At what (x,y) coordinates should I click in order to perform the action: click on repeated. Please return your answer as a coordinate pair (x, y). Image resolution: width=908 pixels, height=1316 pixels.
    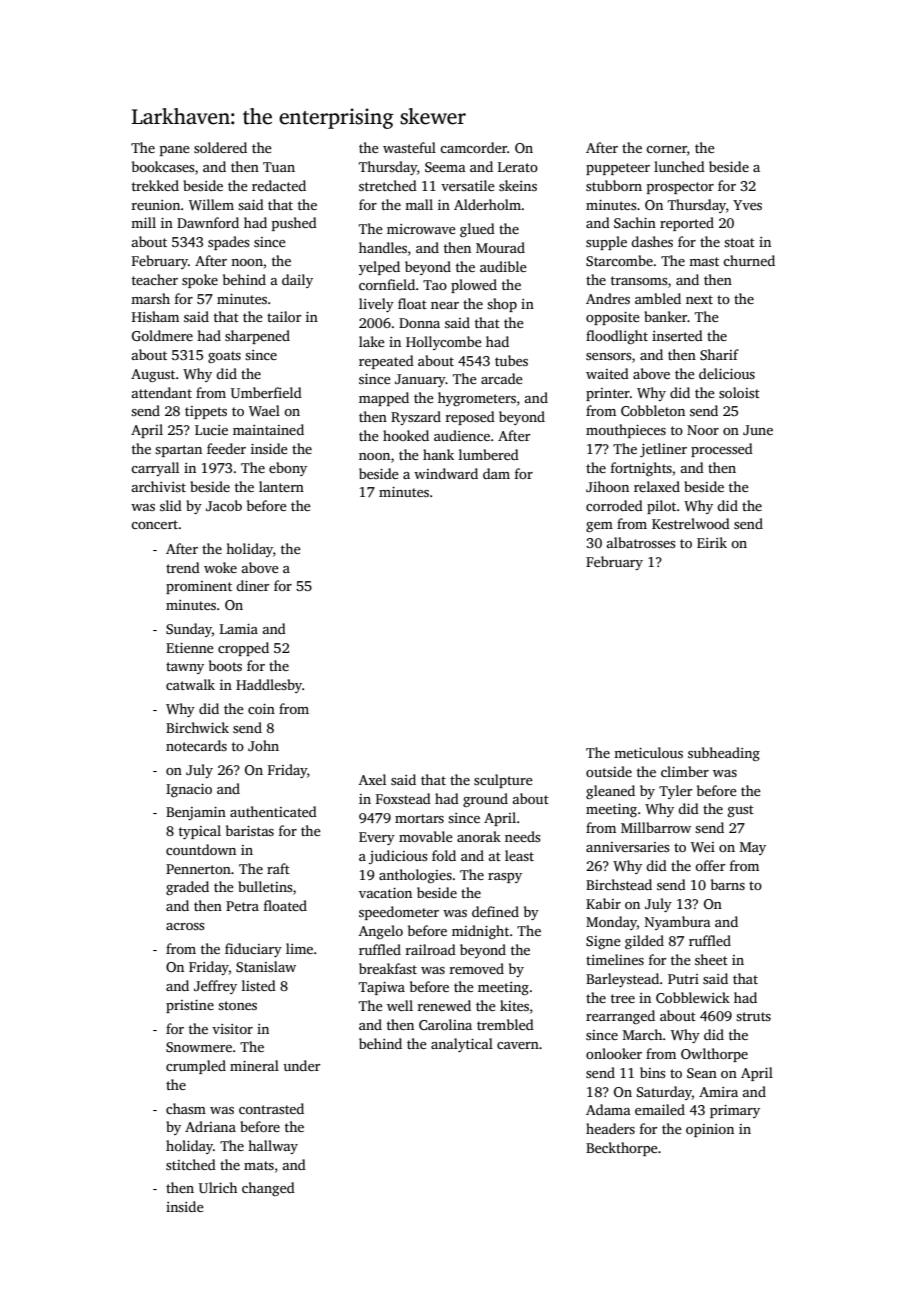
    Looking at the image, I should click on (386, 362).
